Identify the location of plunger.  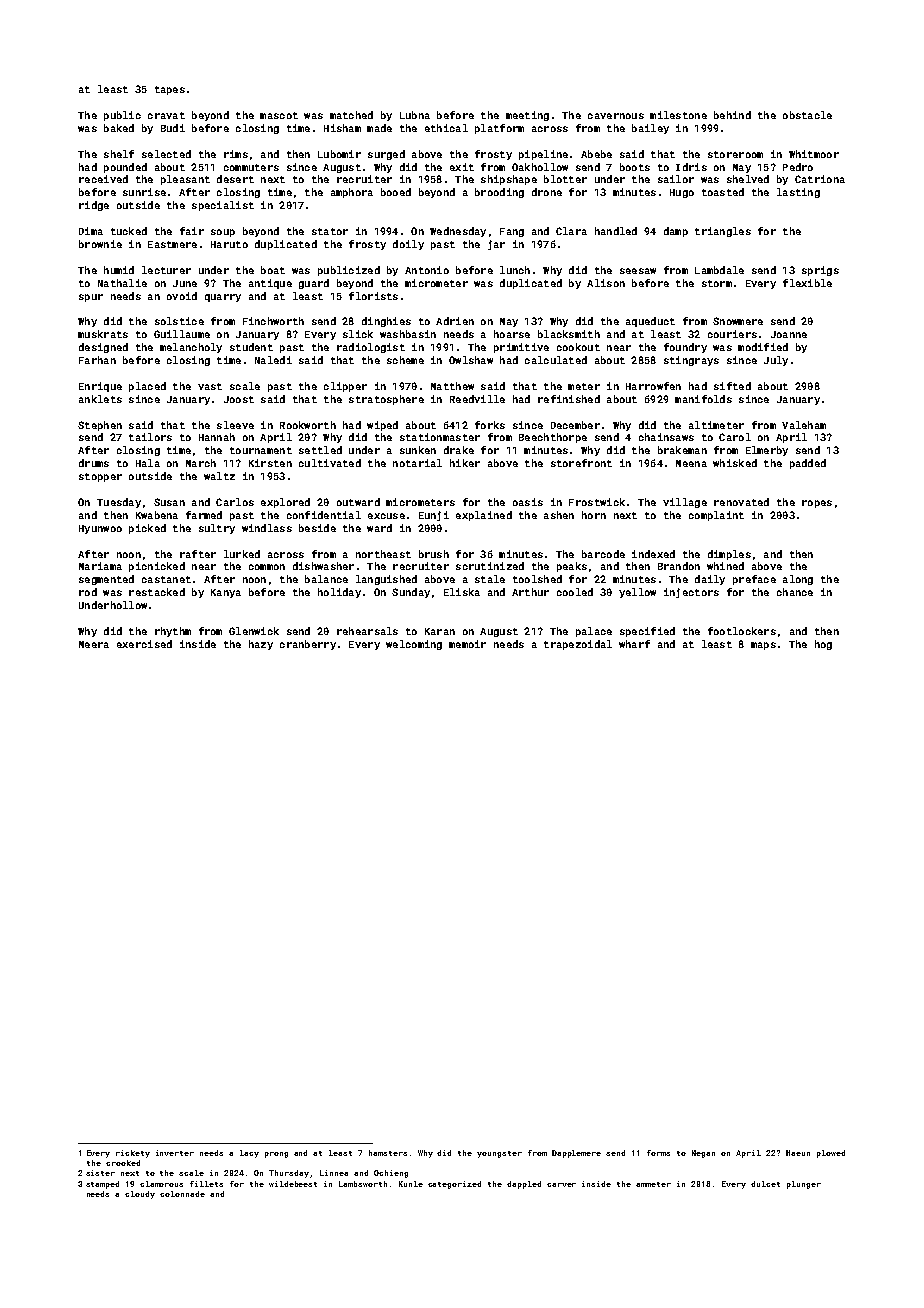
(804, 1185).
